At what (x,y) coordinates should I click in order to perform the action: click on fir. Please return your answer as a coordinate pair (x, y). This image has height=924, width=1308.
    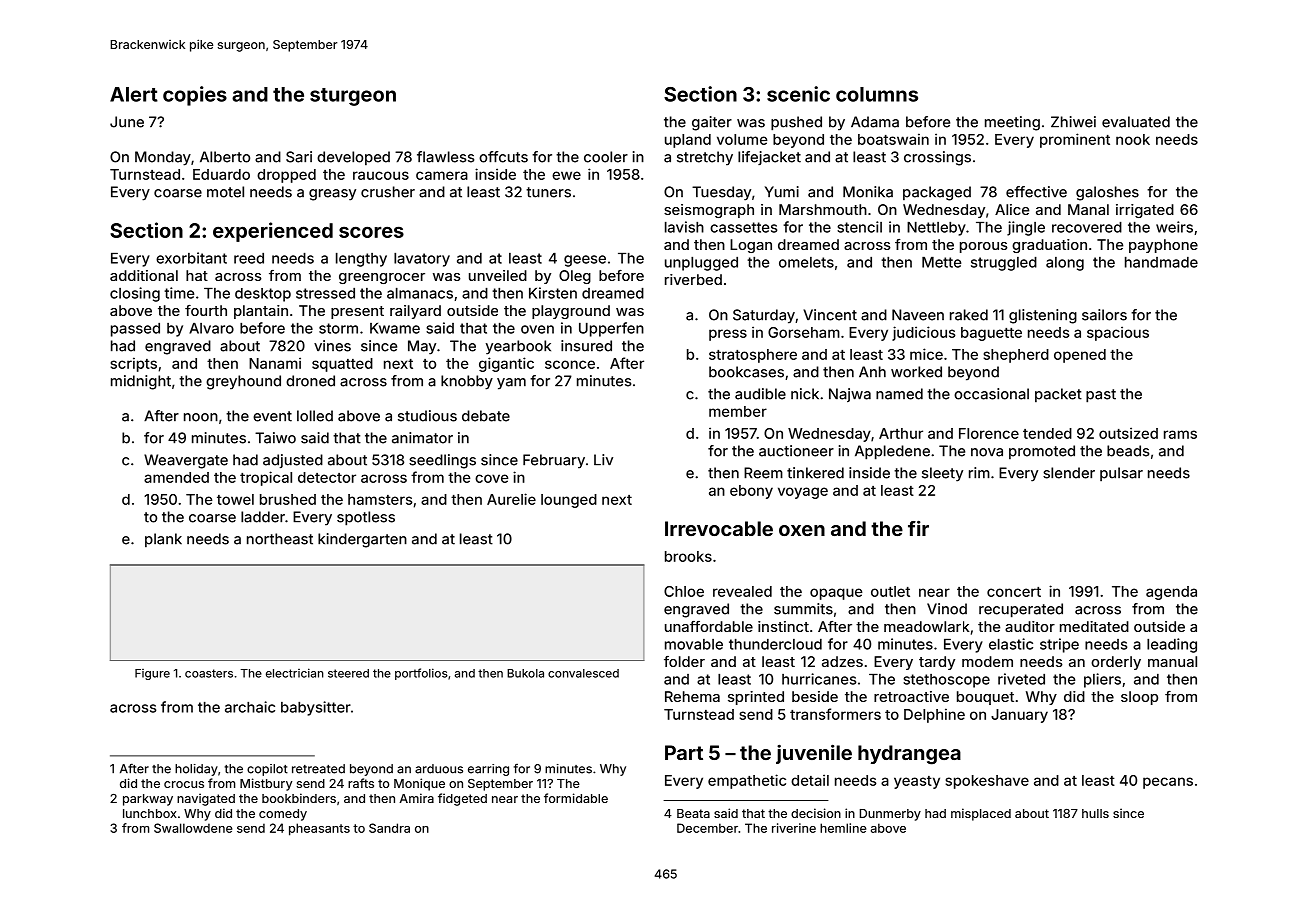
    Looking at the image, I should click on (918, 528).
